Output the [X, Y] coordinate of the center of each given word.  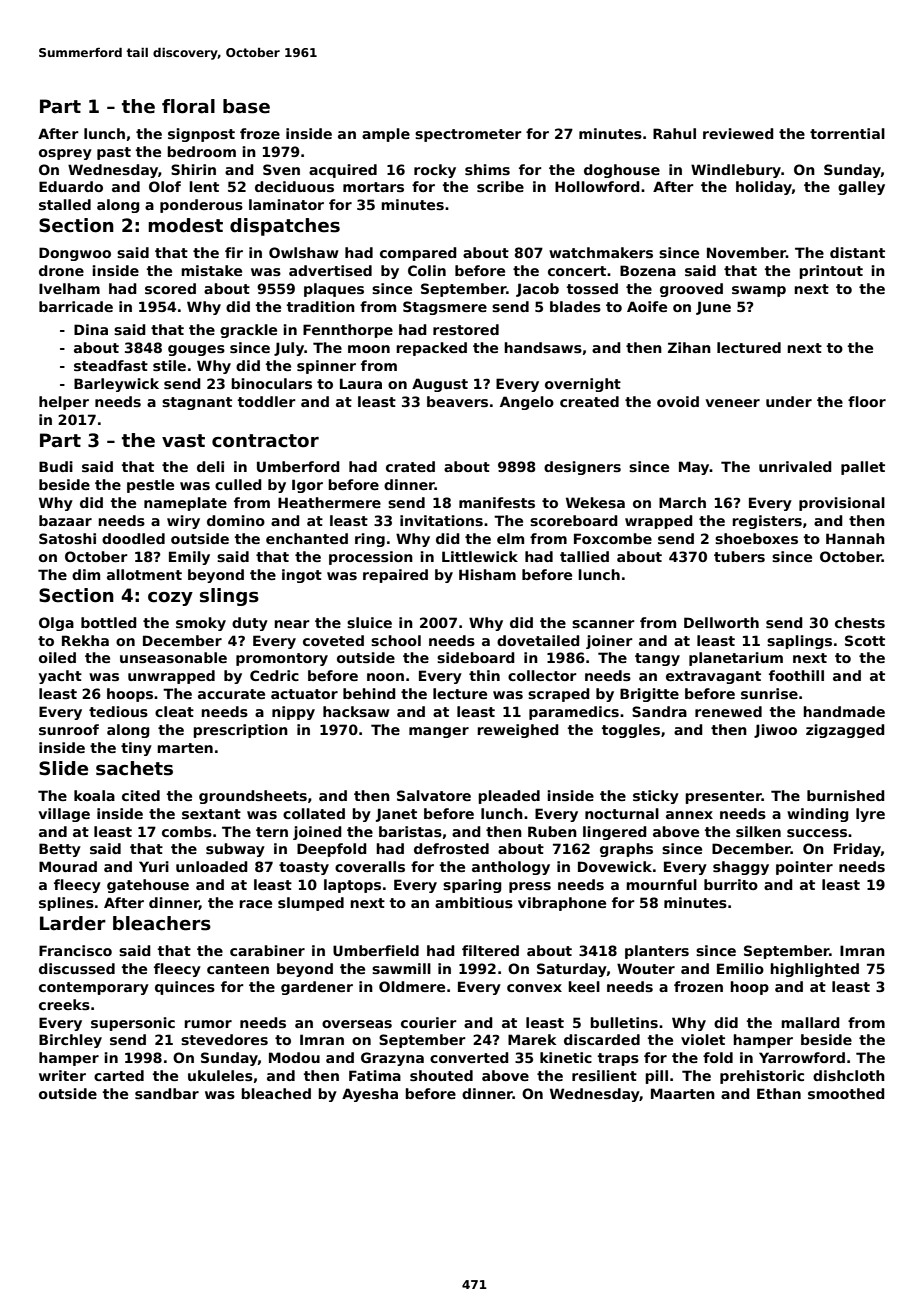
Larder [73, 923]
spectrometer [468, 135]
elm [510, 538]
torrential [847, 133]
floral [188, 106]
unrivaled [795, 466]
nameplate [185, 504]
